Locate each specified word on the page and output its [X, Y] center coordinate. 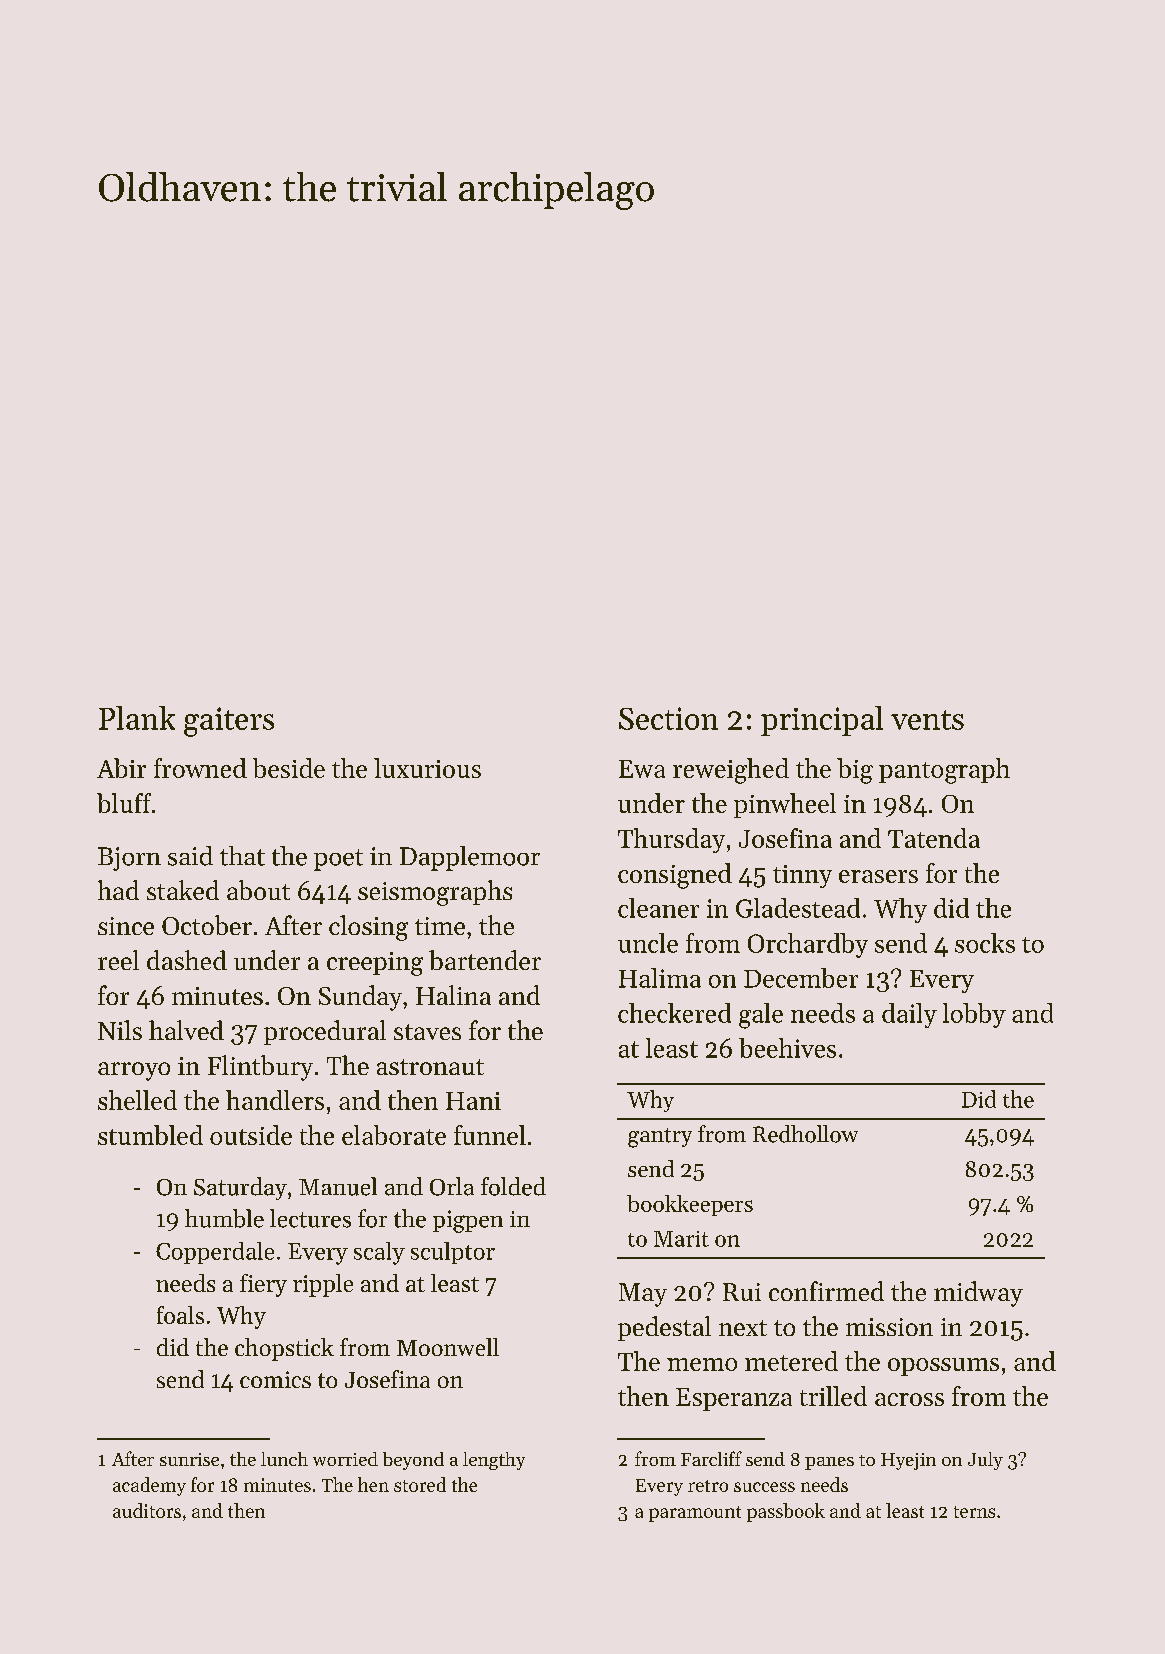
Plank [137, 718]
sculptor [453, 1253]
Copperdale [215, 1253]
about [258, 890]
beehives [787, 1048]
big [855, 771]
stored [420, 1484]
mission [889, 1327]
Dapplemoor [470, 858]
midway [978, 1294]
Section [668, 718]
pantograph [944, 771]
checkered [674, 1013]
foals [180, 1315]
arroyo [134, 1071]
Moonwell [448, 1347]
